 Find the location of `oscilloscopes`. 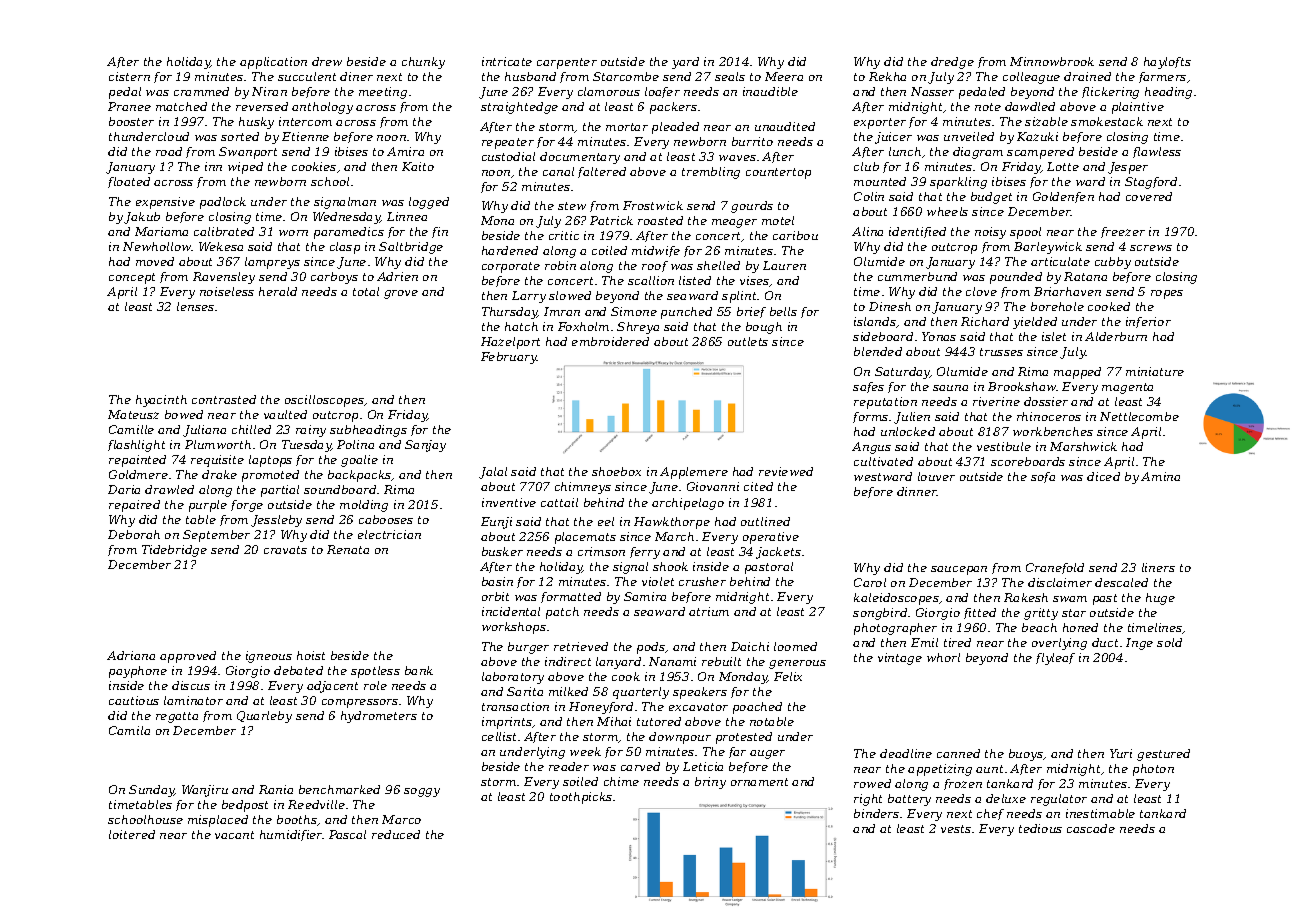

oscilloscopes is located at coordinates (324, 401).
